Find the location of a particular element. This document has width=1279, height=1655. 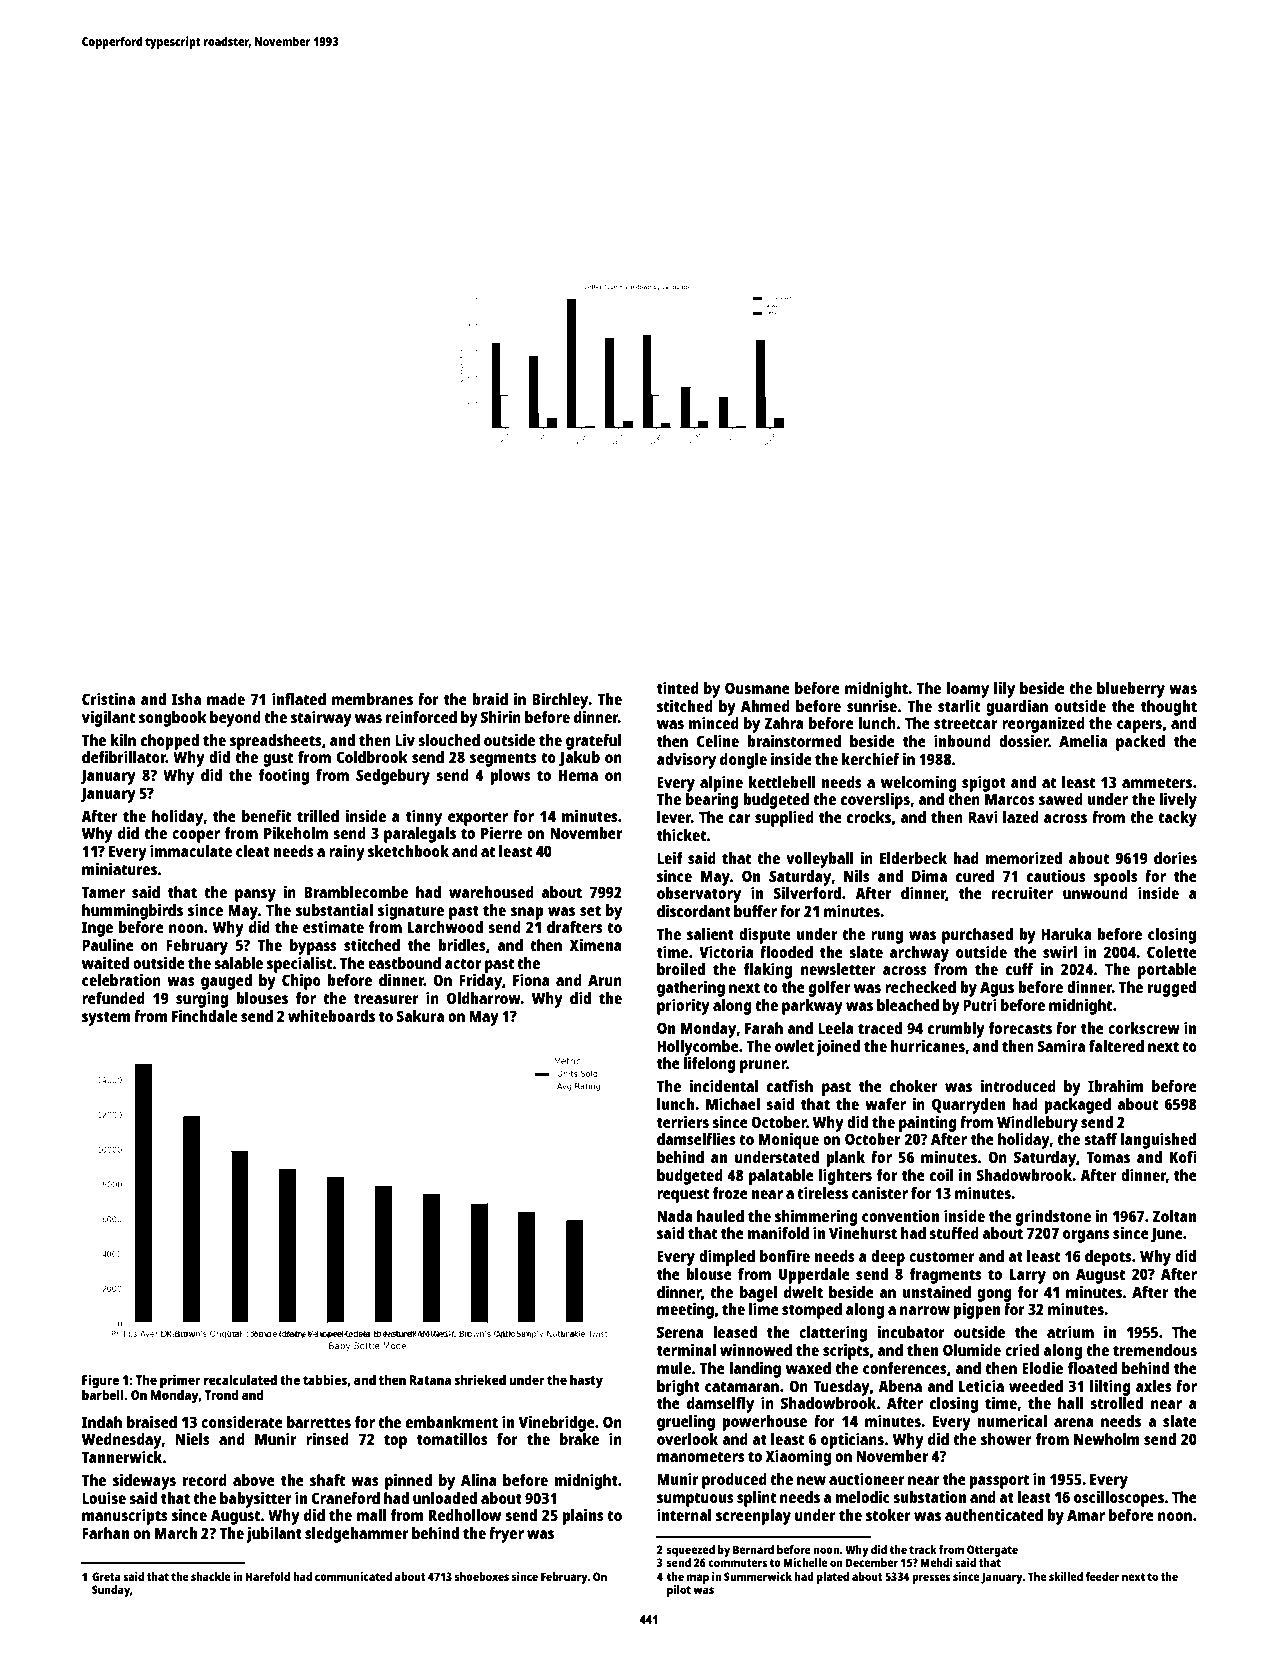

customer is located at coordinates (942, 1256).
